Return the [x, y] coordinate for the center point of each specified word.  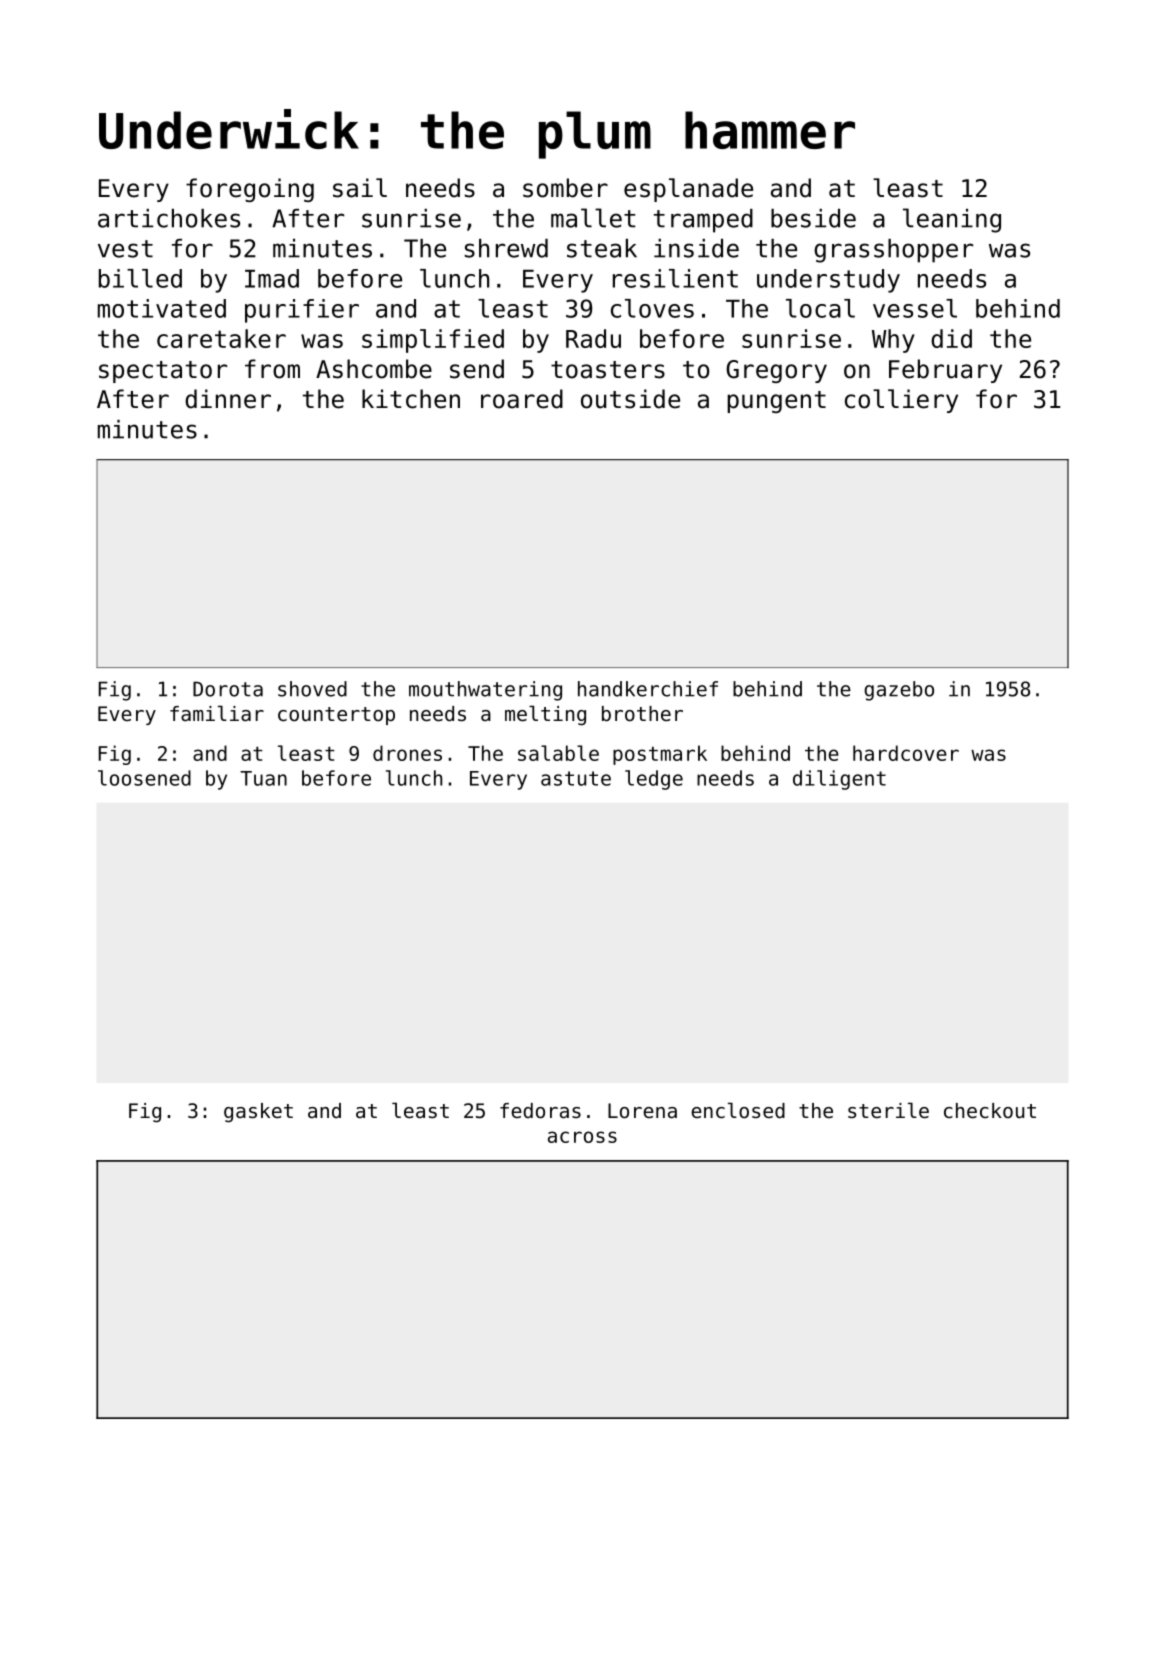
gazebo [899, 691]
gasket [258, 1113]
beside [813, 218]
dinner [228, 399]
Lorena [642, 1111]
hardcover [906, 753]
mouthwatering [485, 691]
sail [360, 188]
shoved [312, 689]
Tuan [263, 778]
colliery [901, 401]
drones [407, 753]
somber [565, 188]
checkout [990, 1111]
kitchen [411, 399]
